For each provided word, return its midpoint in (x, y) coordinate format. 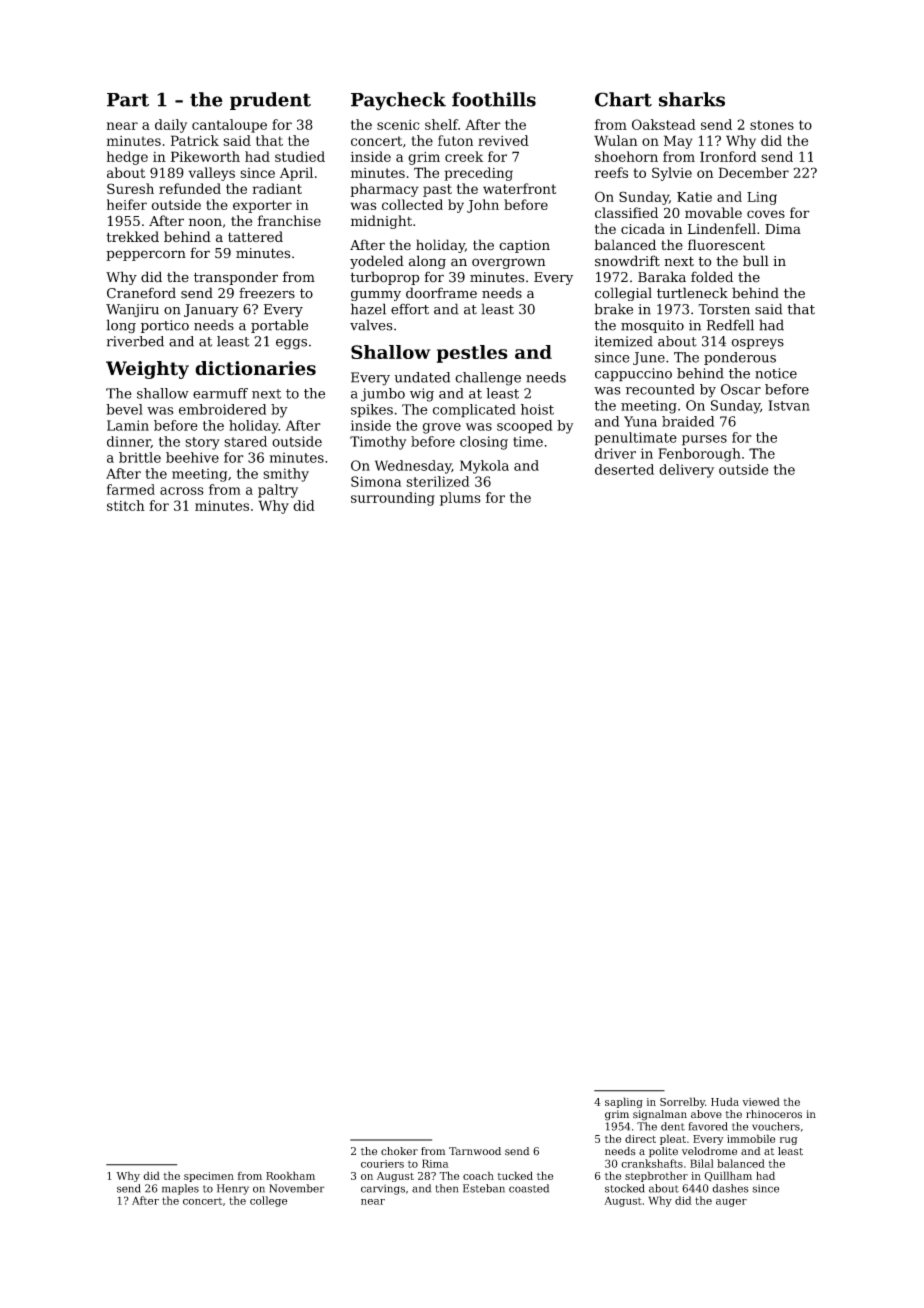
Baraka (662, 277)
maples (180, 1189)
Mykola (484, 467)
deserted (624, 469)
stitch (126, 505)
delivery (686, 471)
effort (410, 309)
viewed (761, 1101)
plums (460, 499)
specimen (209, 1177)
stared (245, 441)
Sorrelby (682, 1102)
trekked (132, 236)
